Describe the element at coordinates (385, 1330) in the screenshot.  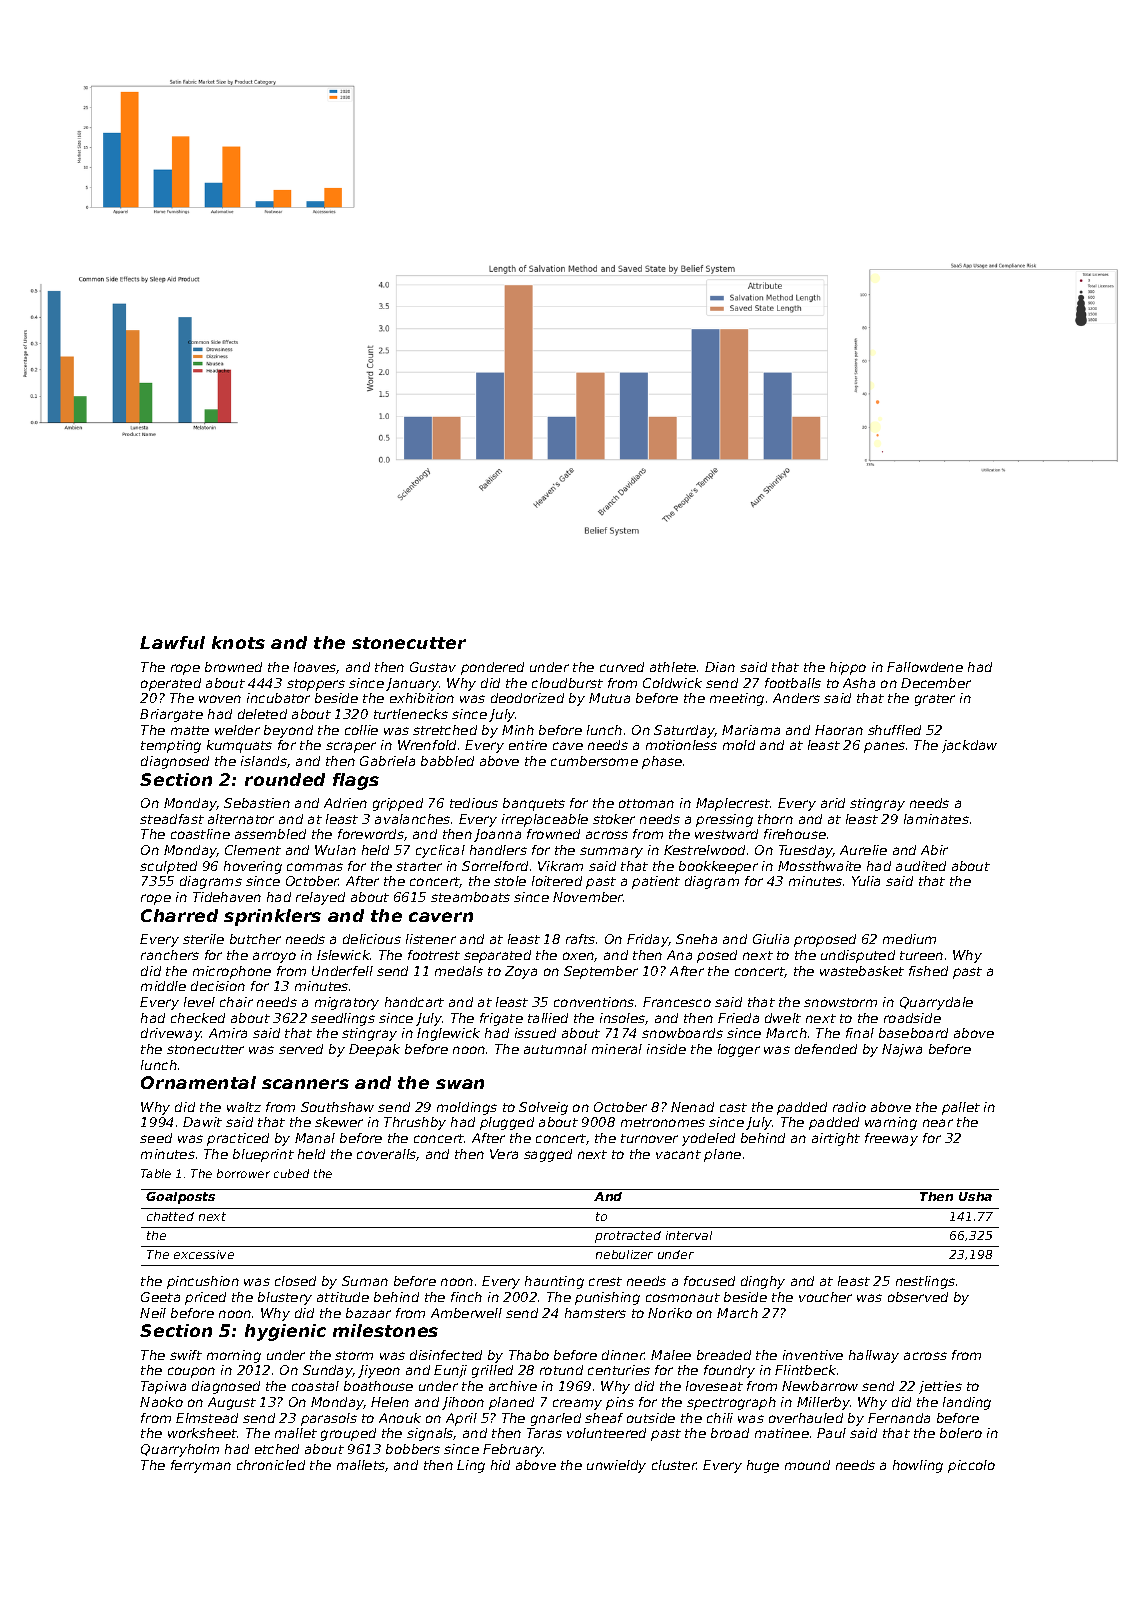
I see `milestones` at that location.
